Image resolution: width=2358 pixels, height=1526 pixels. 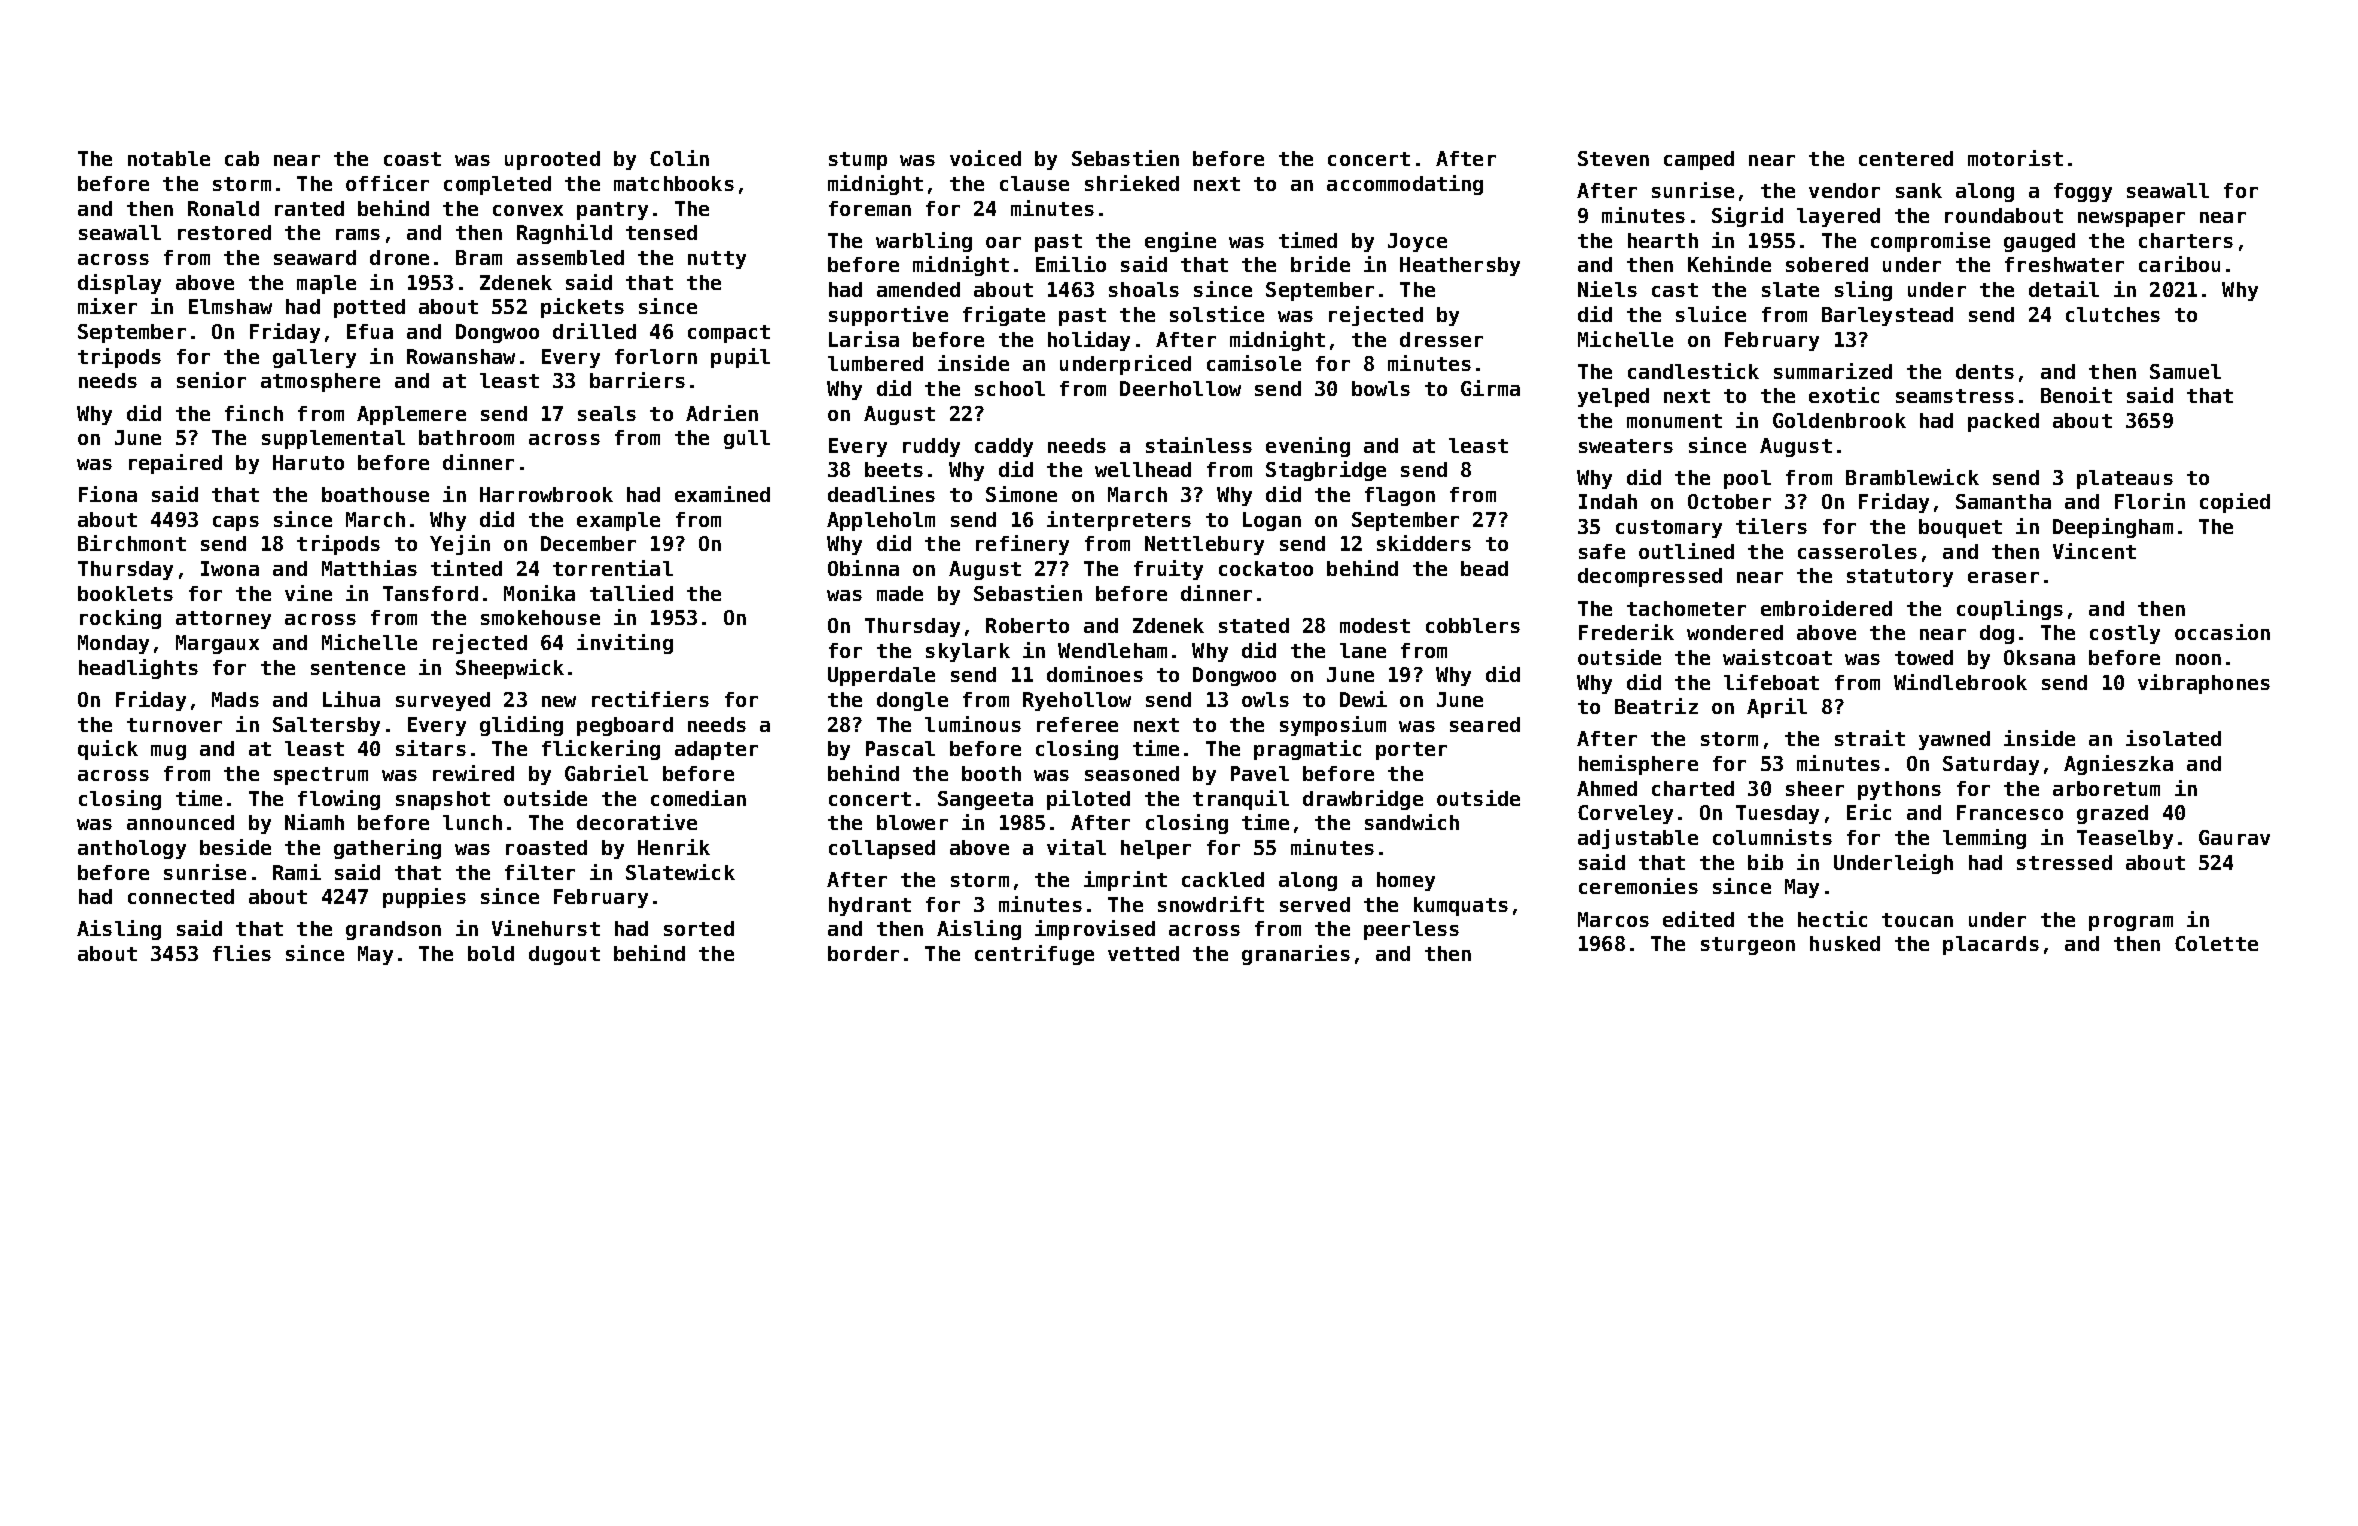 What do you see at coordinates (552, 160) in the screenshot?
I see `uprooted` at bounding box center [552, 160].
